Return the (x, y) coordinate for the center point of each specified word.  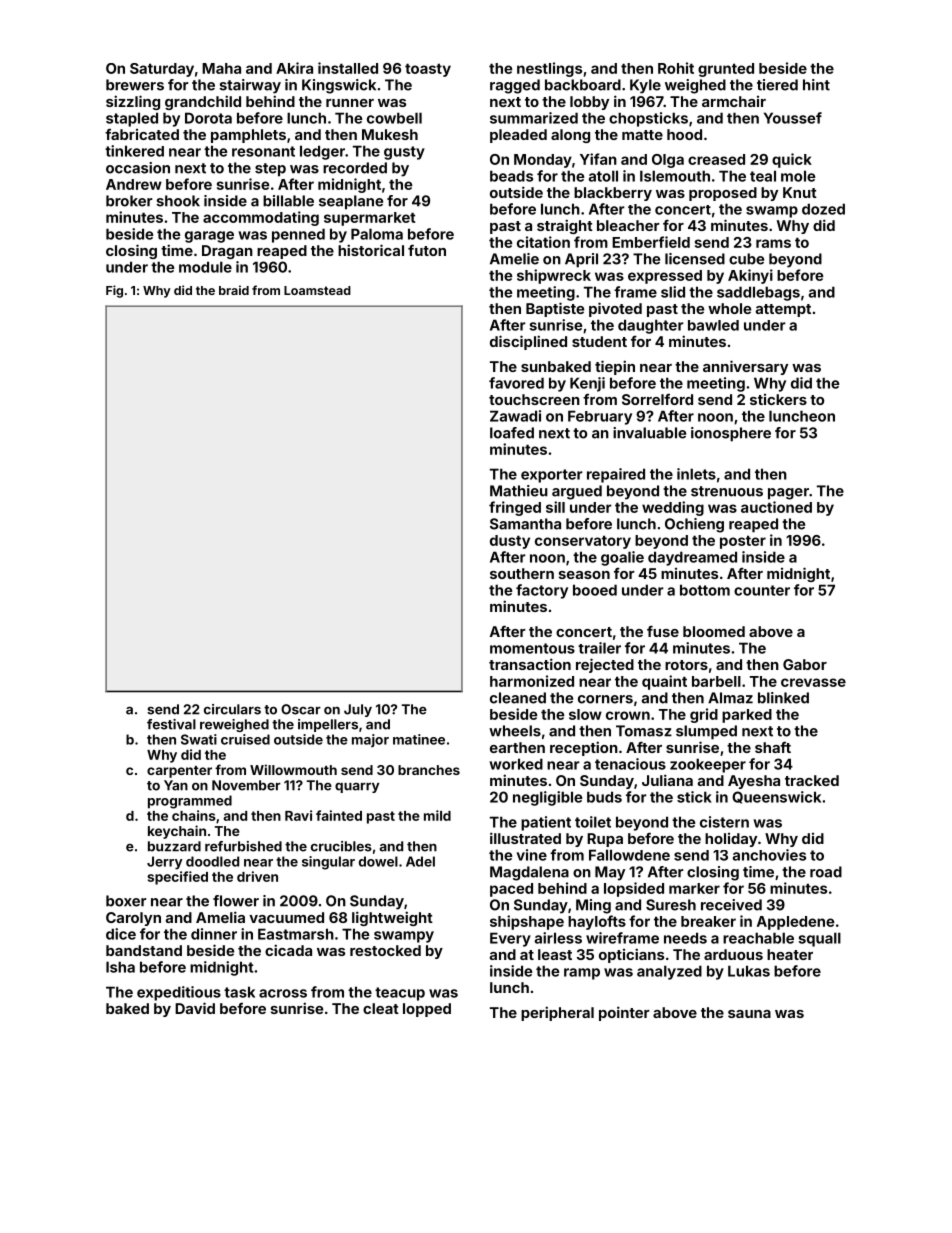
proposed (723, 194)
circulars (232, 709)
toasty (428, 70)
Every (510, 939)
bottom (705, 590)
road (826, 872)
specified (177, 878)
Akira (294, 68)
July (358, 710)
